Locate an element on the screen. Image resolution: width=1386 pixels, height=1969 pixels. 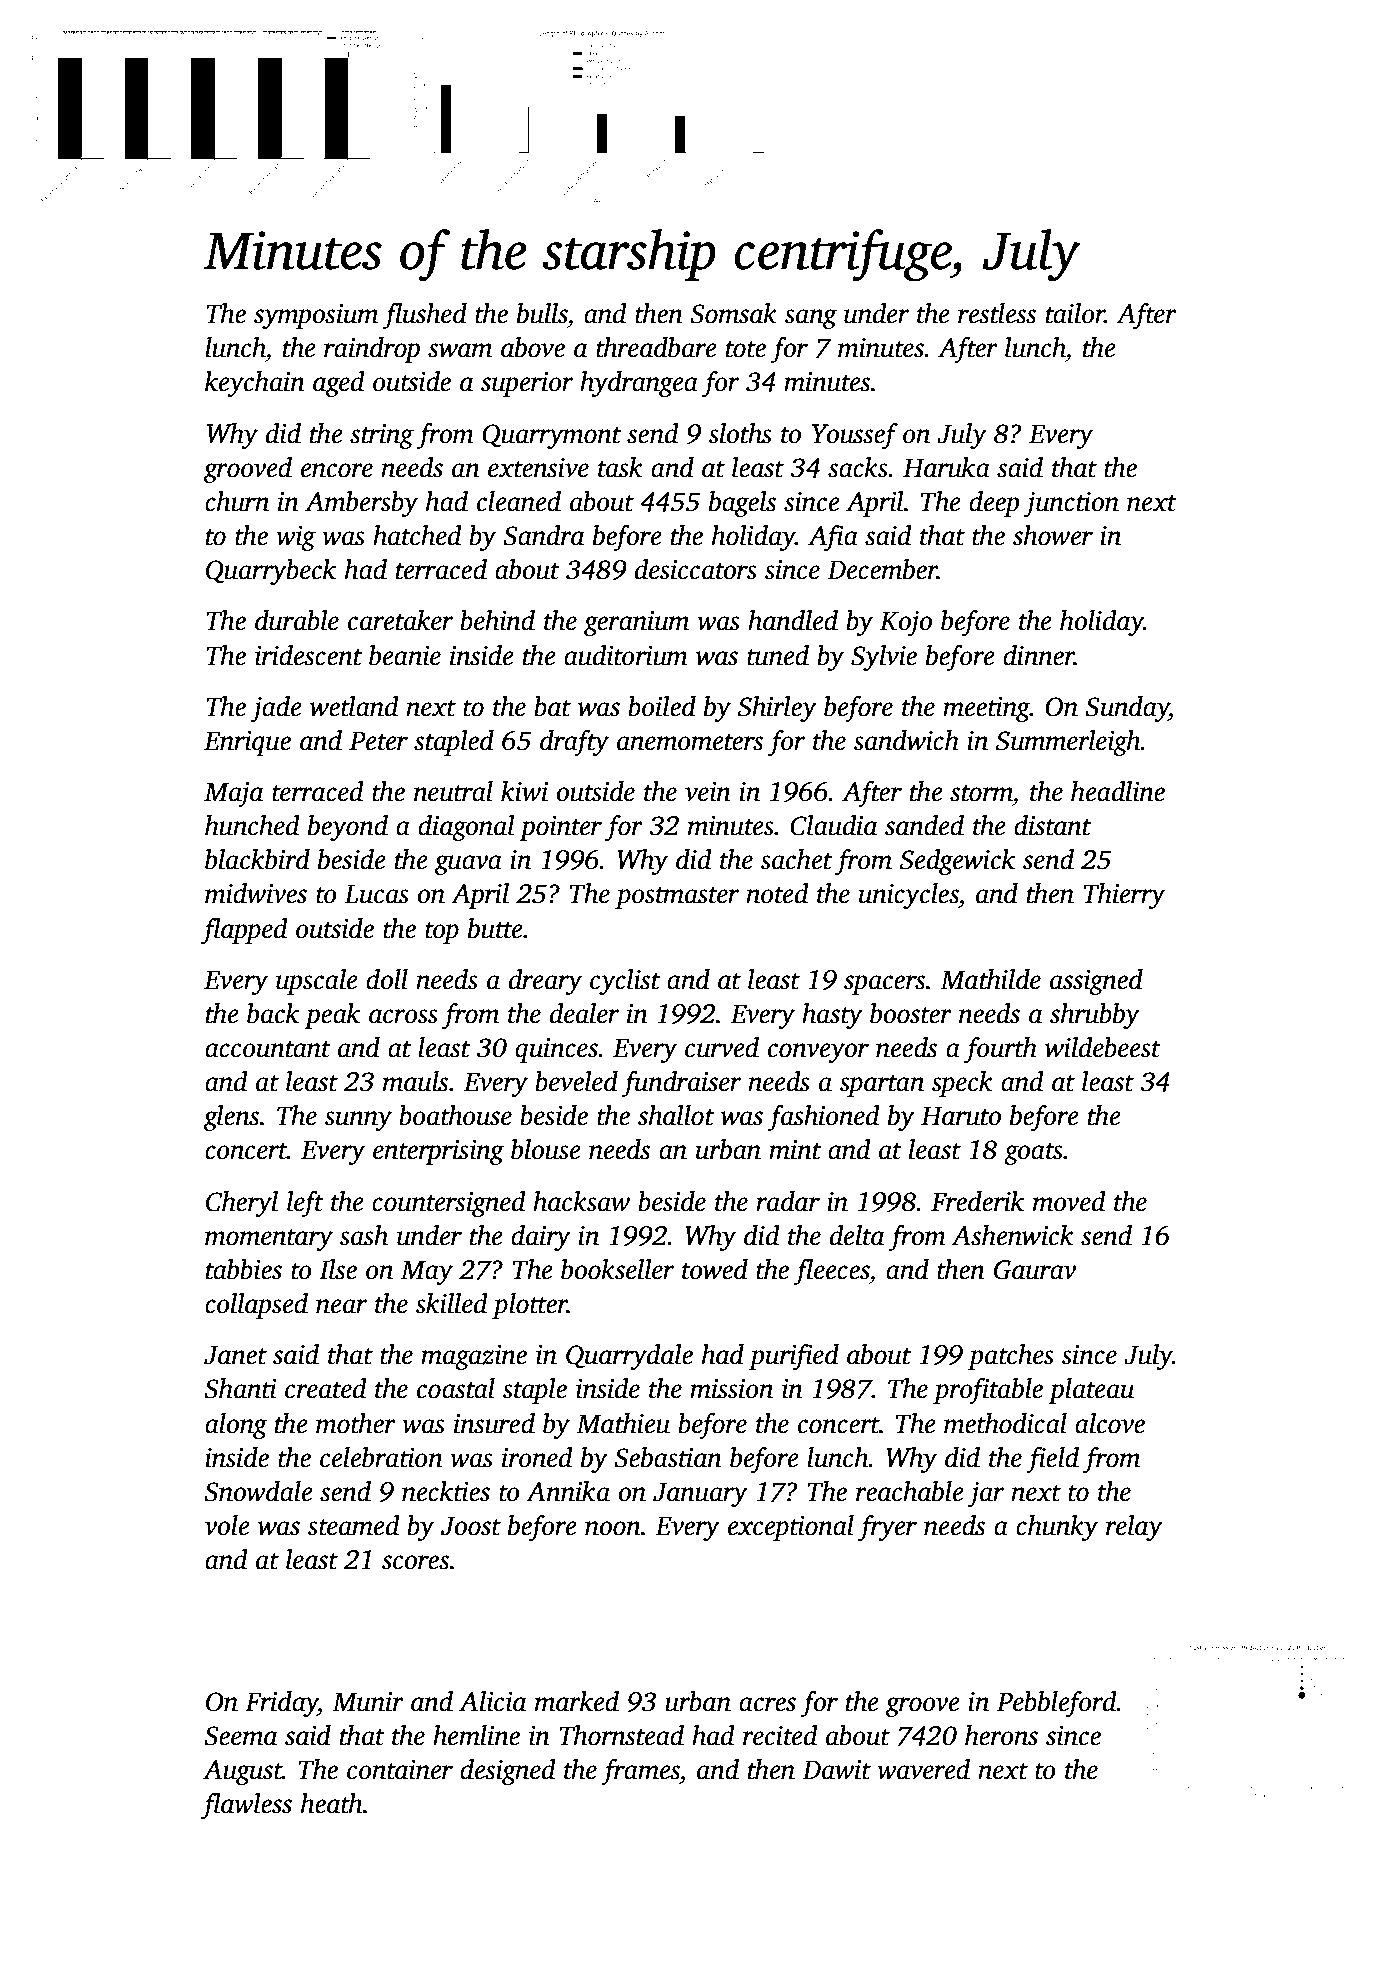
Somsak is located at coordinates (733, 313).
